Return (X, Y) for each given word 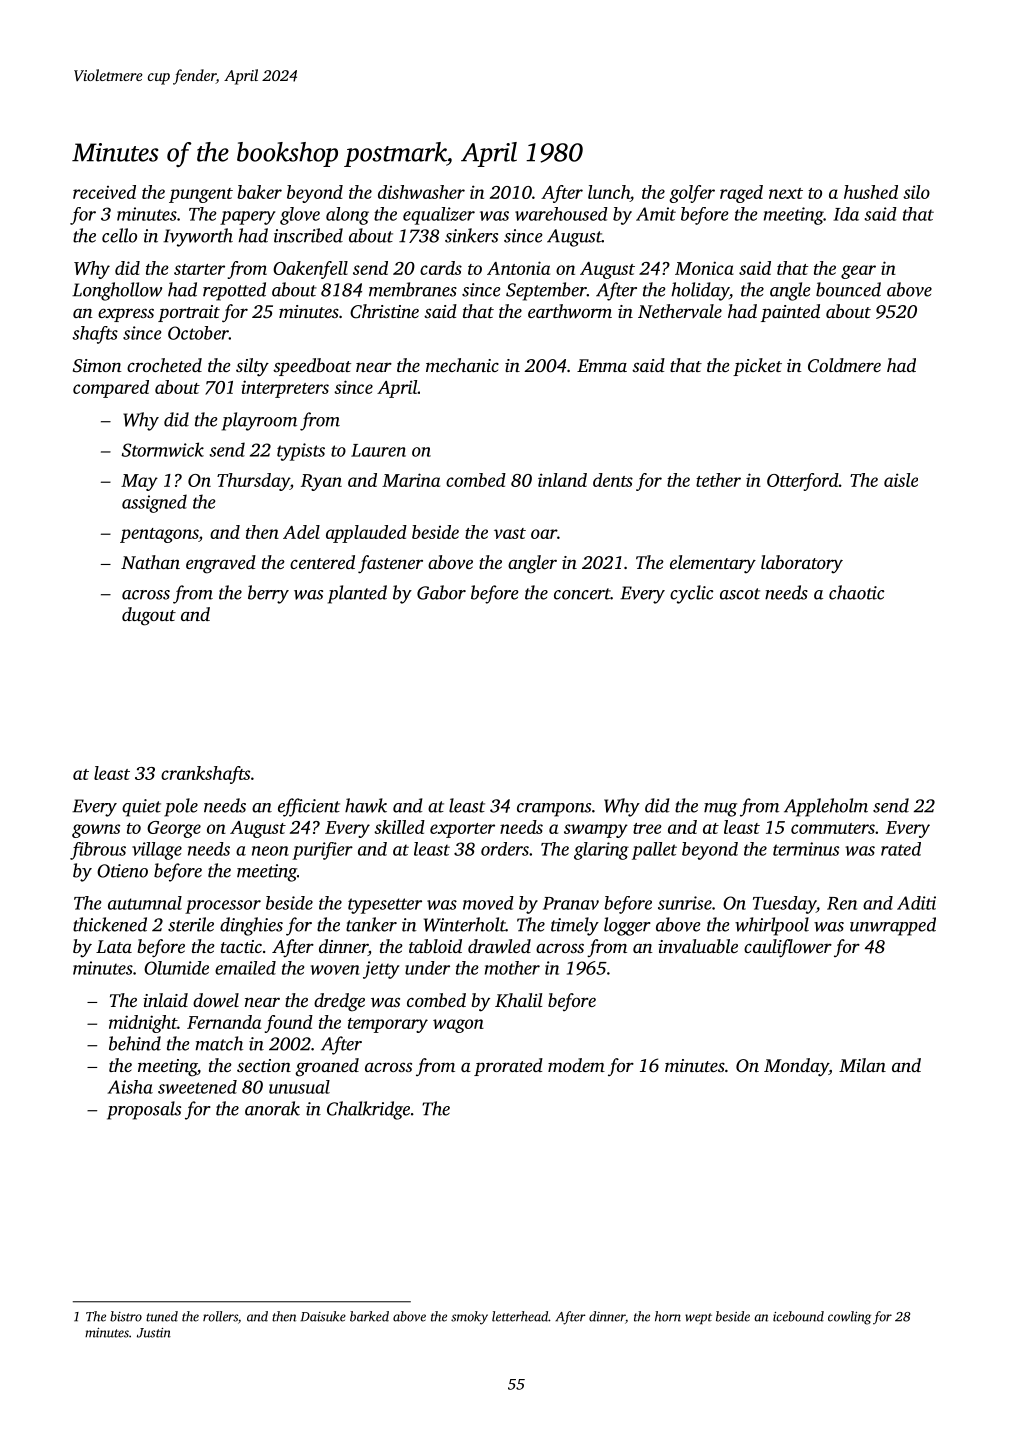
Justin (154, 1333)
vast (510, 533)
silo (916, 192)
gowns (96, 831)
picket (757, 367)
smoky (469, 1318)
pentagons (159, 535)
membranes (413, 289)
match (219, 1043)
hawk (366, 805)
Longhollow (117, 291)
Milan (862, 1065)
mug (720, 810)
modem (576, 1065)
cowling (849, 1318)
